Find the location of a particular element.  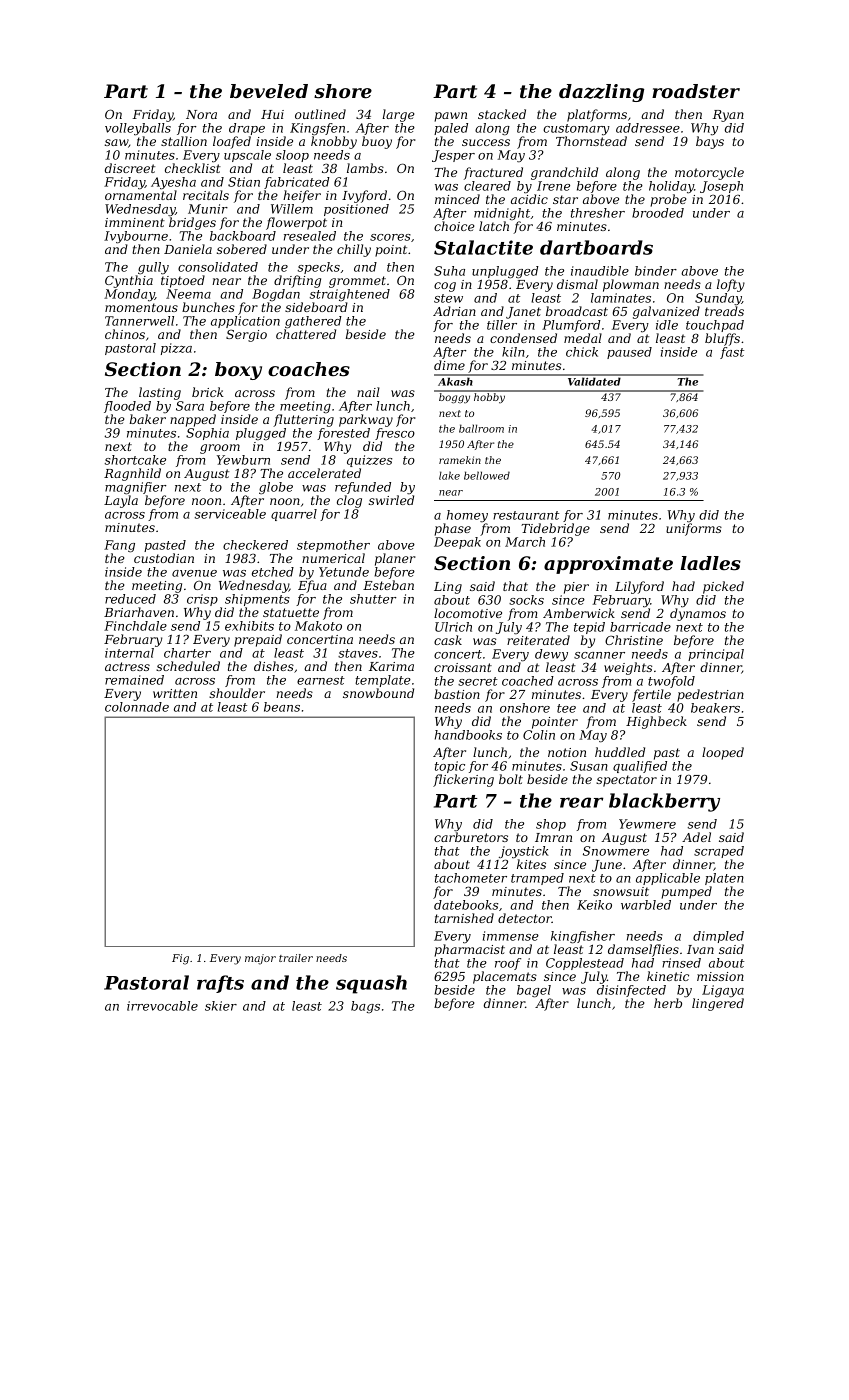

bags is located at coordinates (365, 1007).
